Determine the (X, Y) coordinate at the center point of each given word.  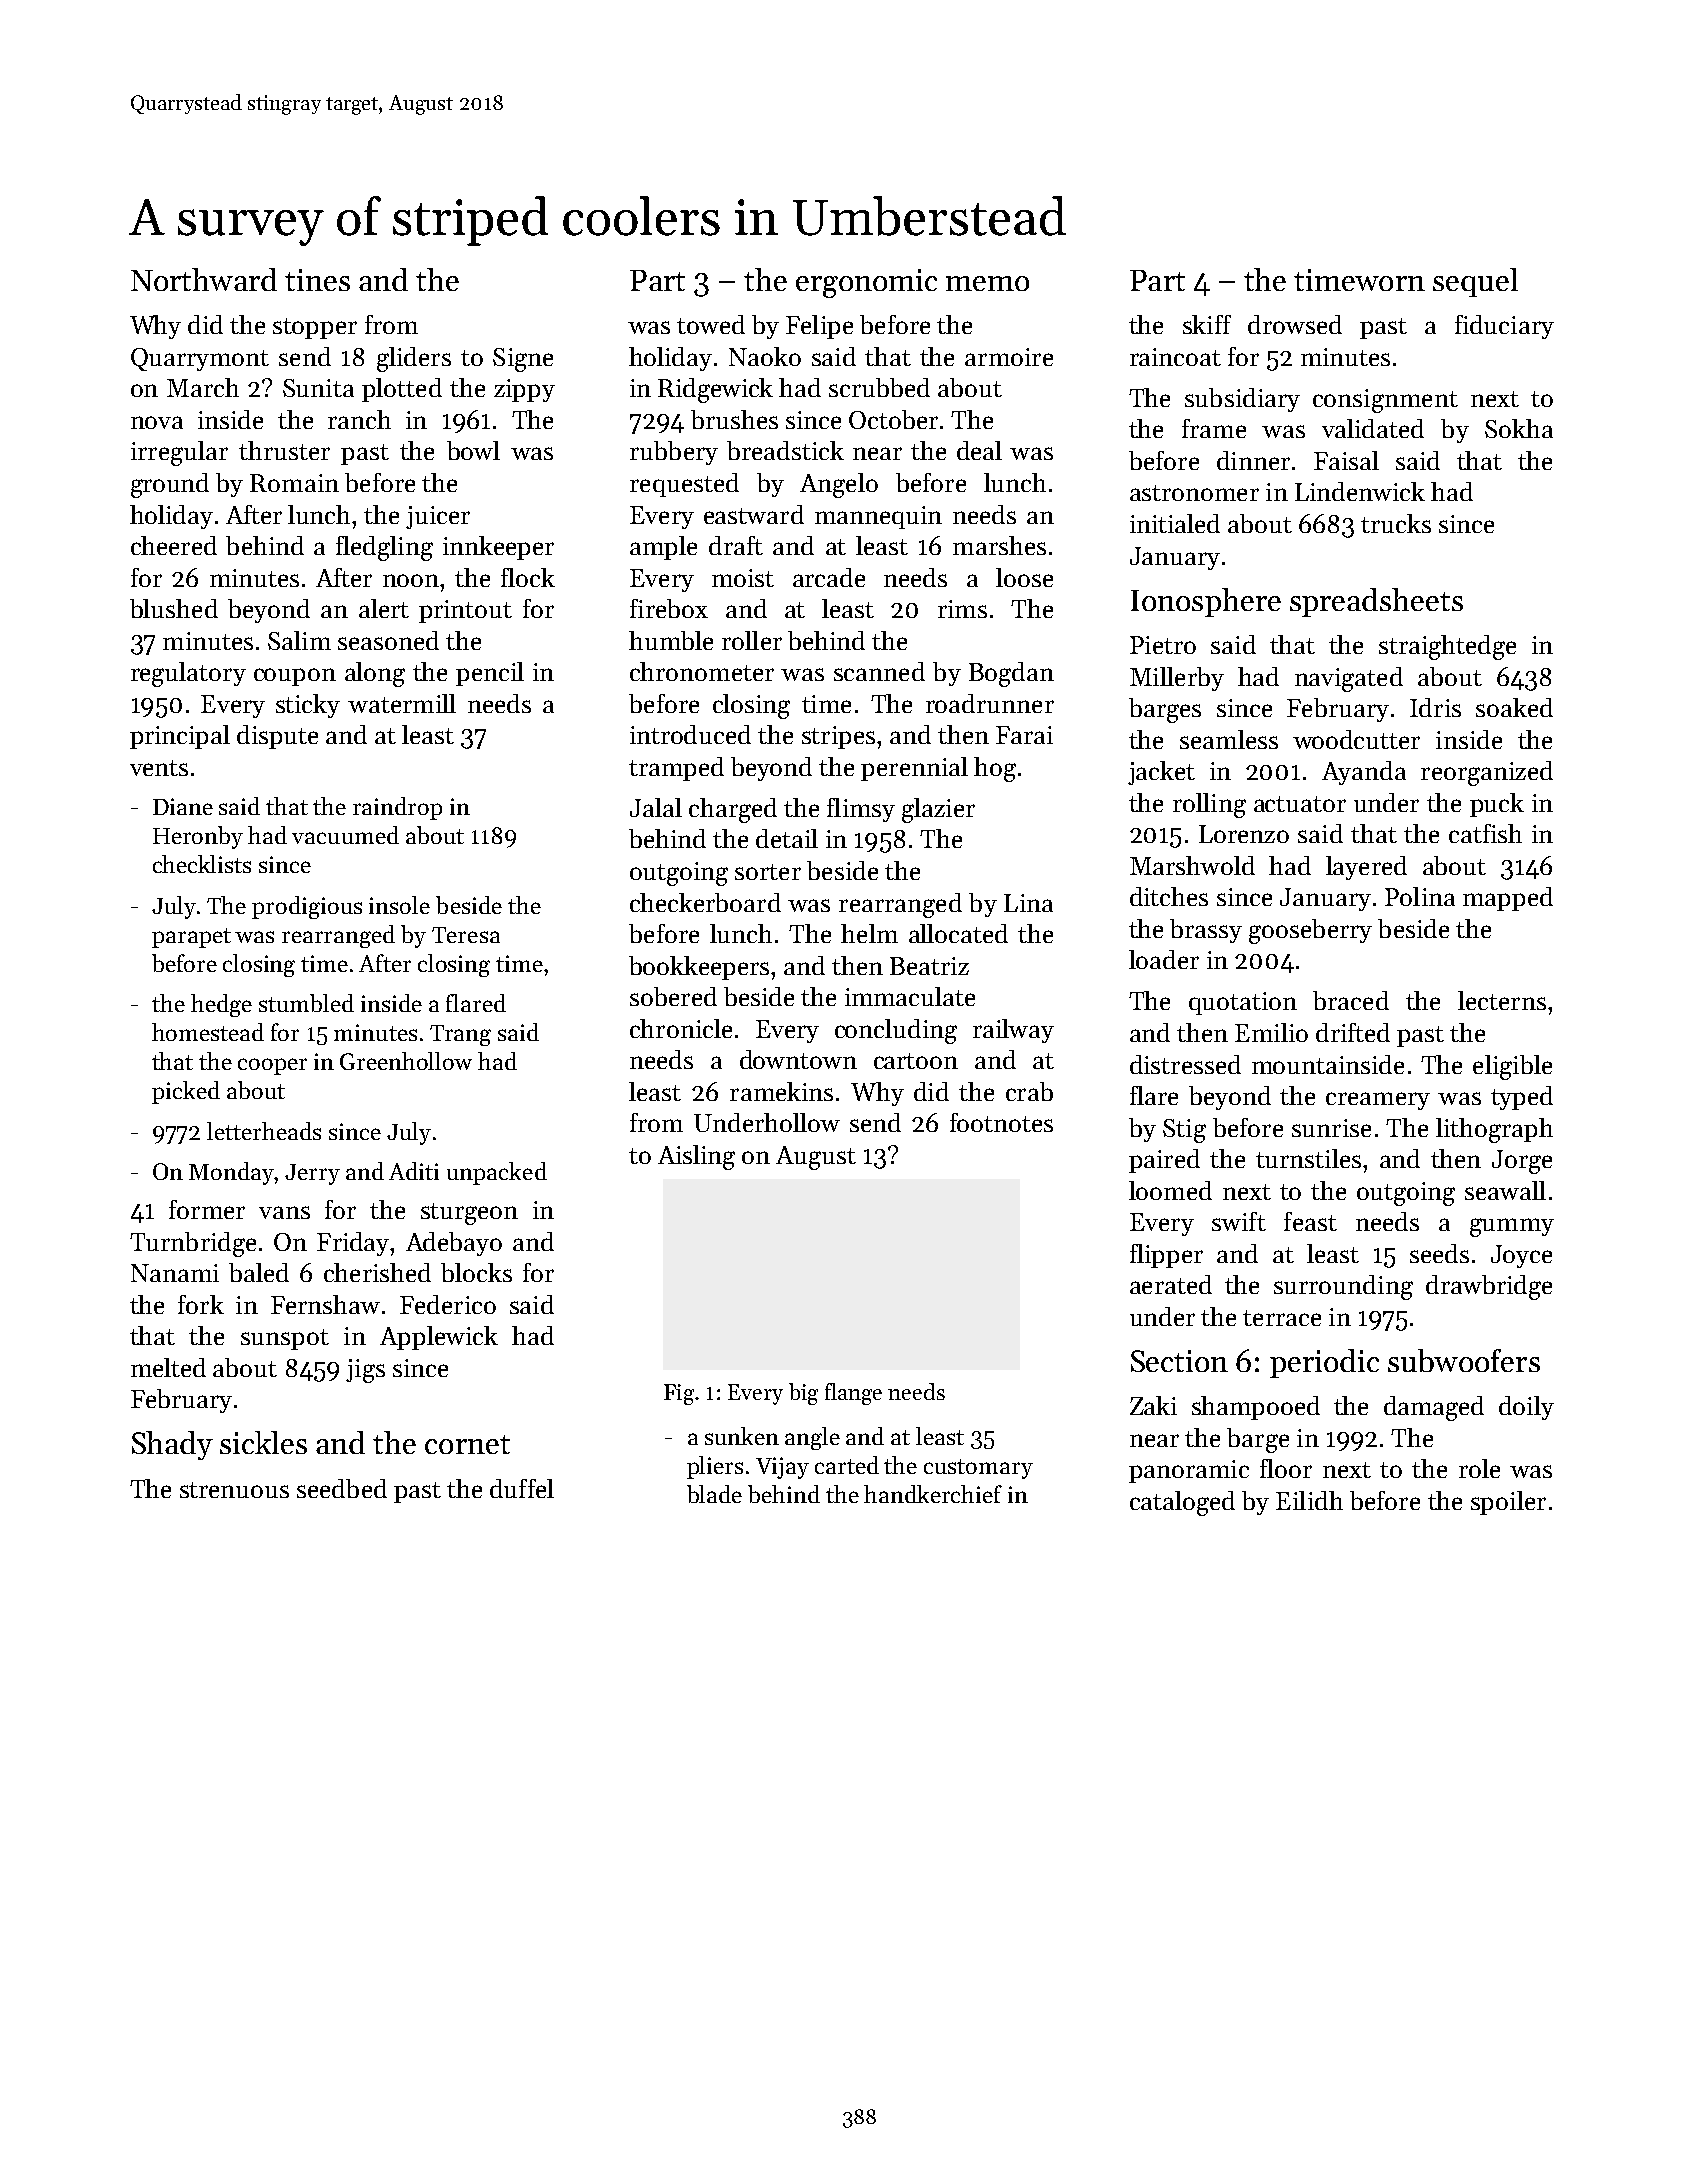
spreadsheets (1376, 602)
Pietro (1163, 645)
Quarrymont (200, 359)
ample (663, 548)
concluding (896, 1031)
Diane (183, 806)
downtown (798, 1059)
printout (465, 611)
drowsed (1295, 324)
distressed (1185, 1064)
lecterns (1502, 1000)
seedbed (342, 1488)
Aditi (414, 1171)
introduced (690, 734)
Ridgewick (715, 390)
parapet (191, 938)
